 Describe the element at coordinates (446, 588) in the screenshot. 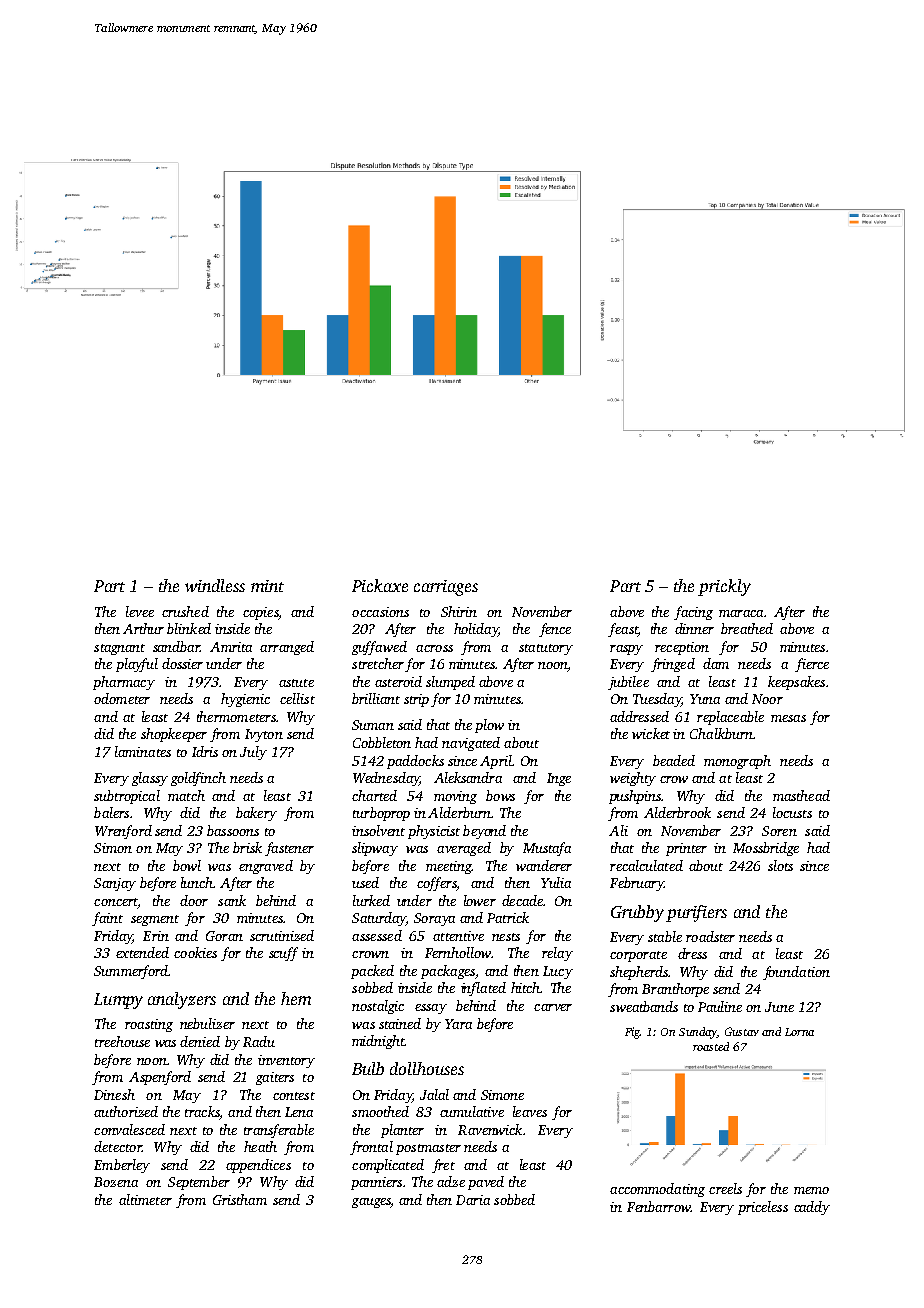

I see `carriages` at that location.
